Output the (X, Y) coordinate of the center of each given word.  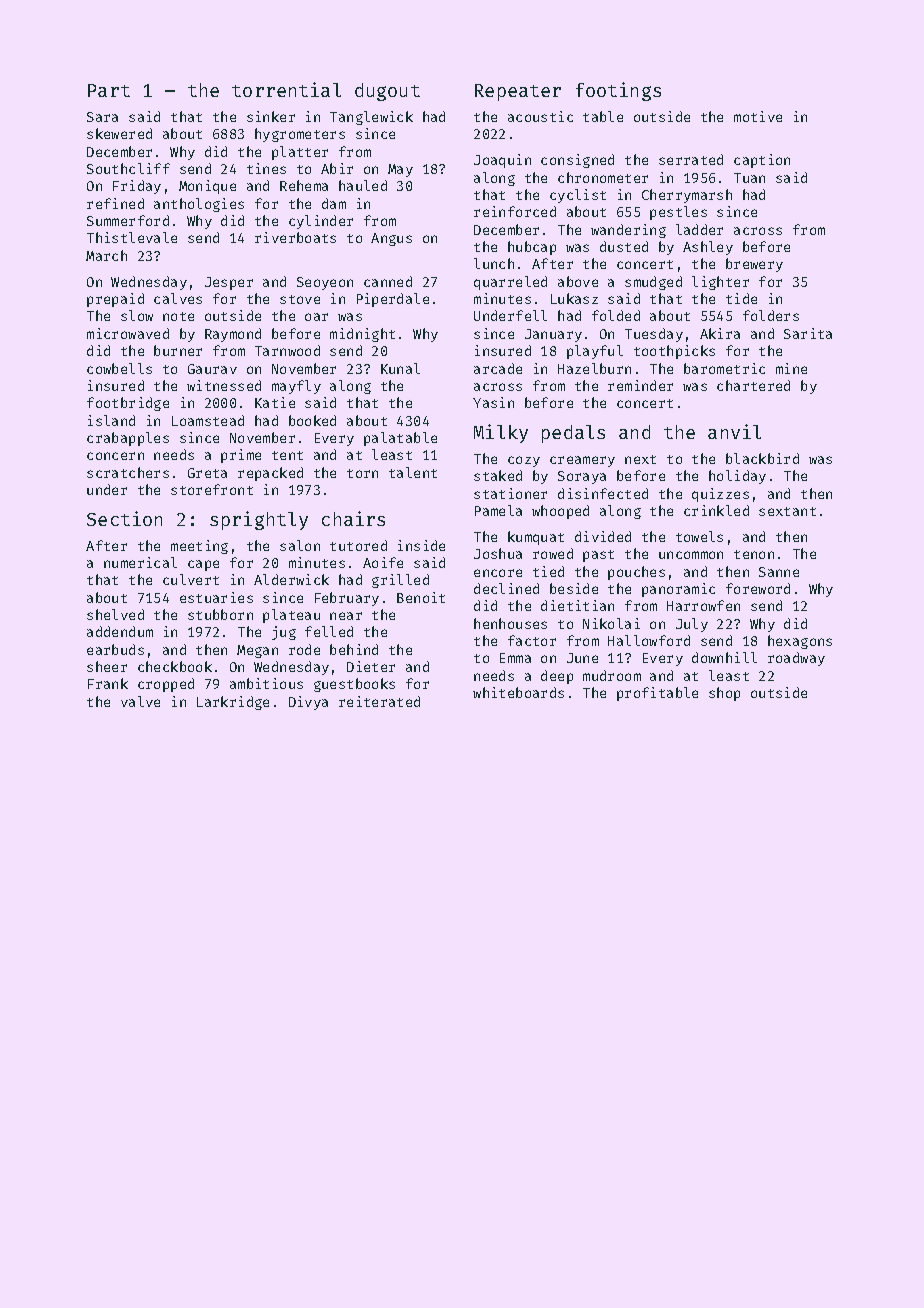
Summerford (128, 220)
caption (762, 161)
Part (109, 90)
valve (140, 701)
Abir (337, 168)
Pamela (498, 510)
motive (758, 116)
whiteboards (518, 692)
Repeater (518, 92)
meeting (199, 547)
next (640, 459)
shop (724, 694)
